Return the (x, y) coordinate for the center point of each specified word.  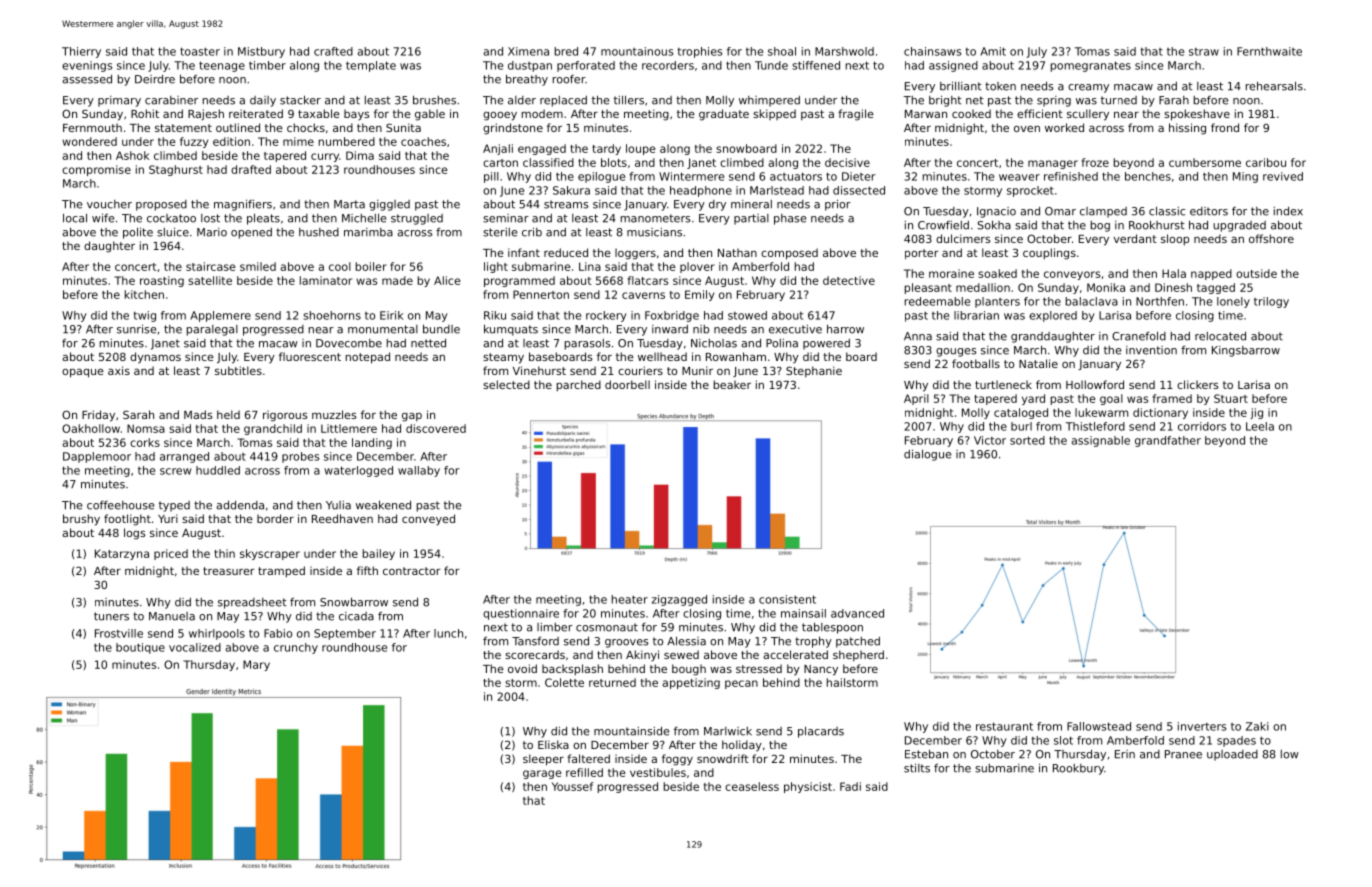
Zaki (1257, 726)
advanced (857, 613)
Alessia (686, 641)
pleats (263, 219)
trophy (813, 642)
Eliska (553, 744)
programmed (519, 281)
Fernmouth (92, 127)
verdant (1135, 238)
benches (1148, 176)
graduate (724, 115)
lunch (448, 633)
